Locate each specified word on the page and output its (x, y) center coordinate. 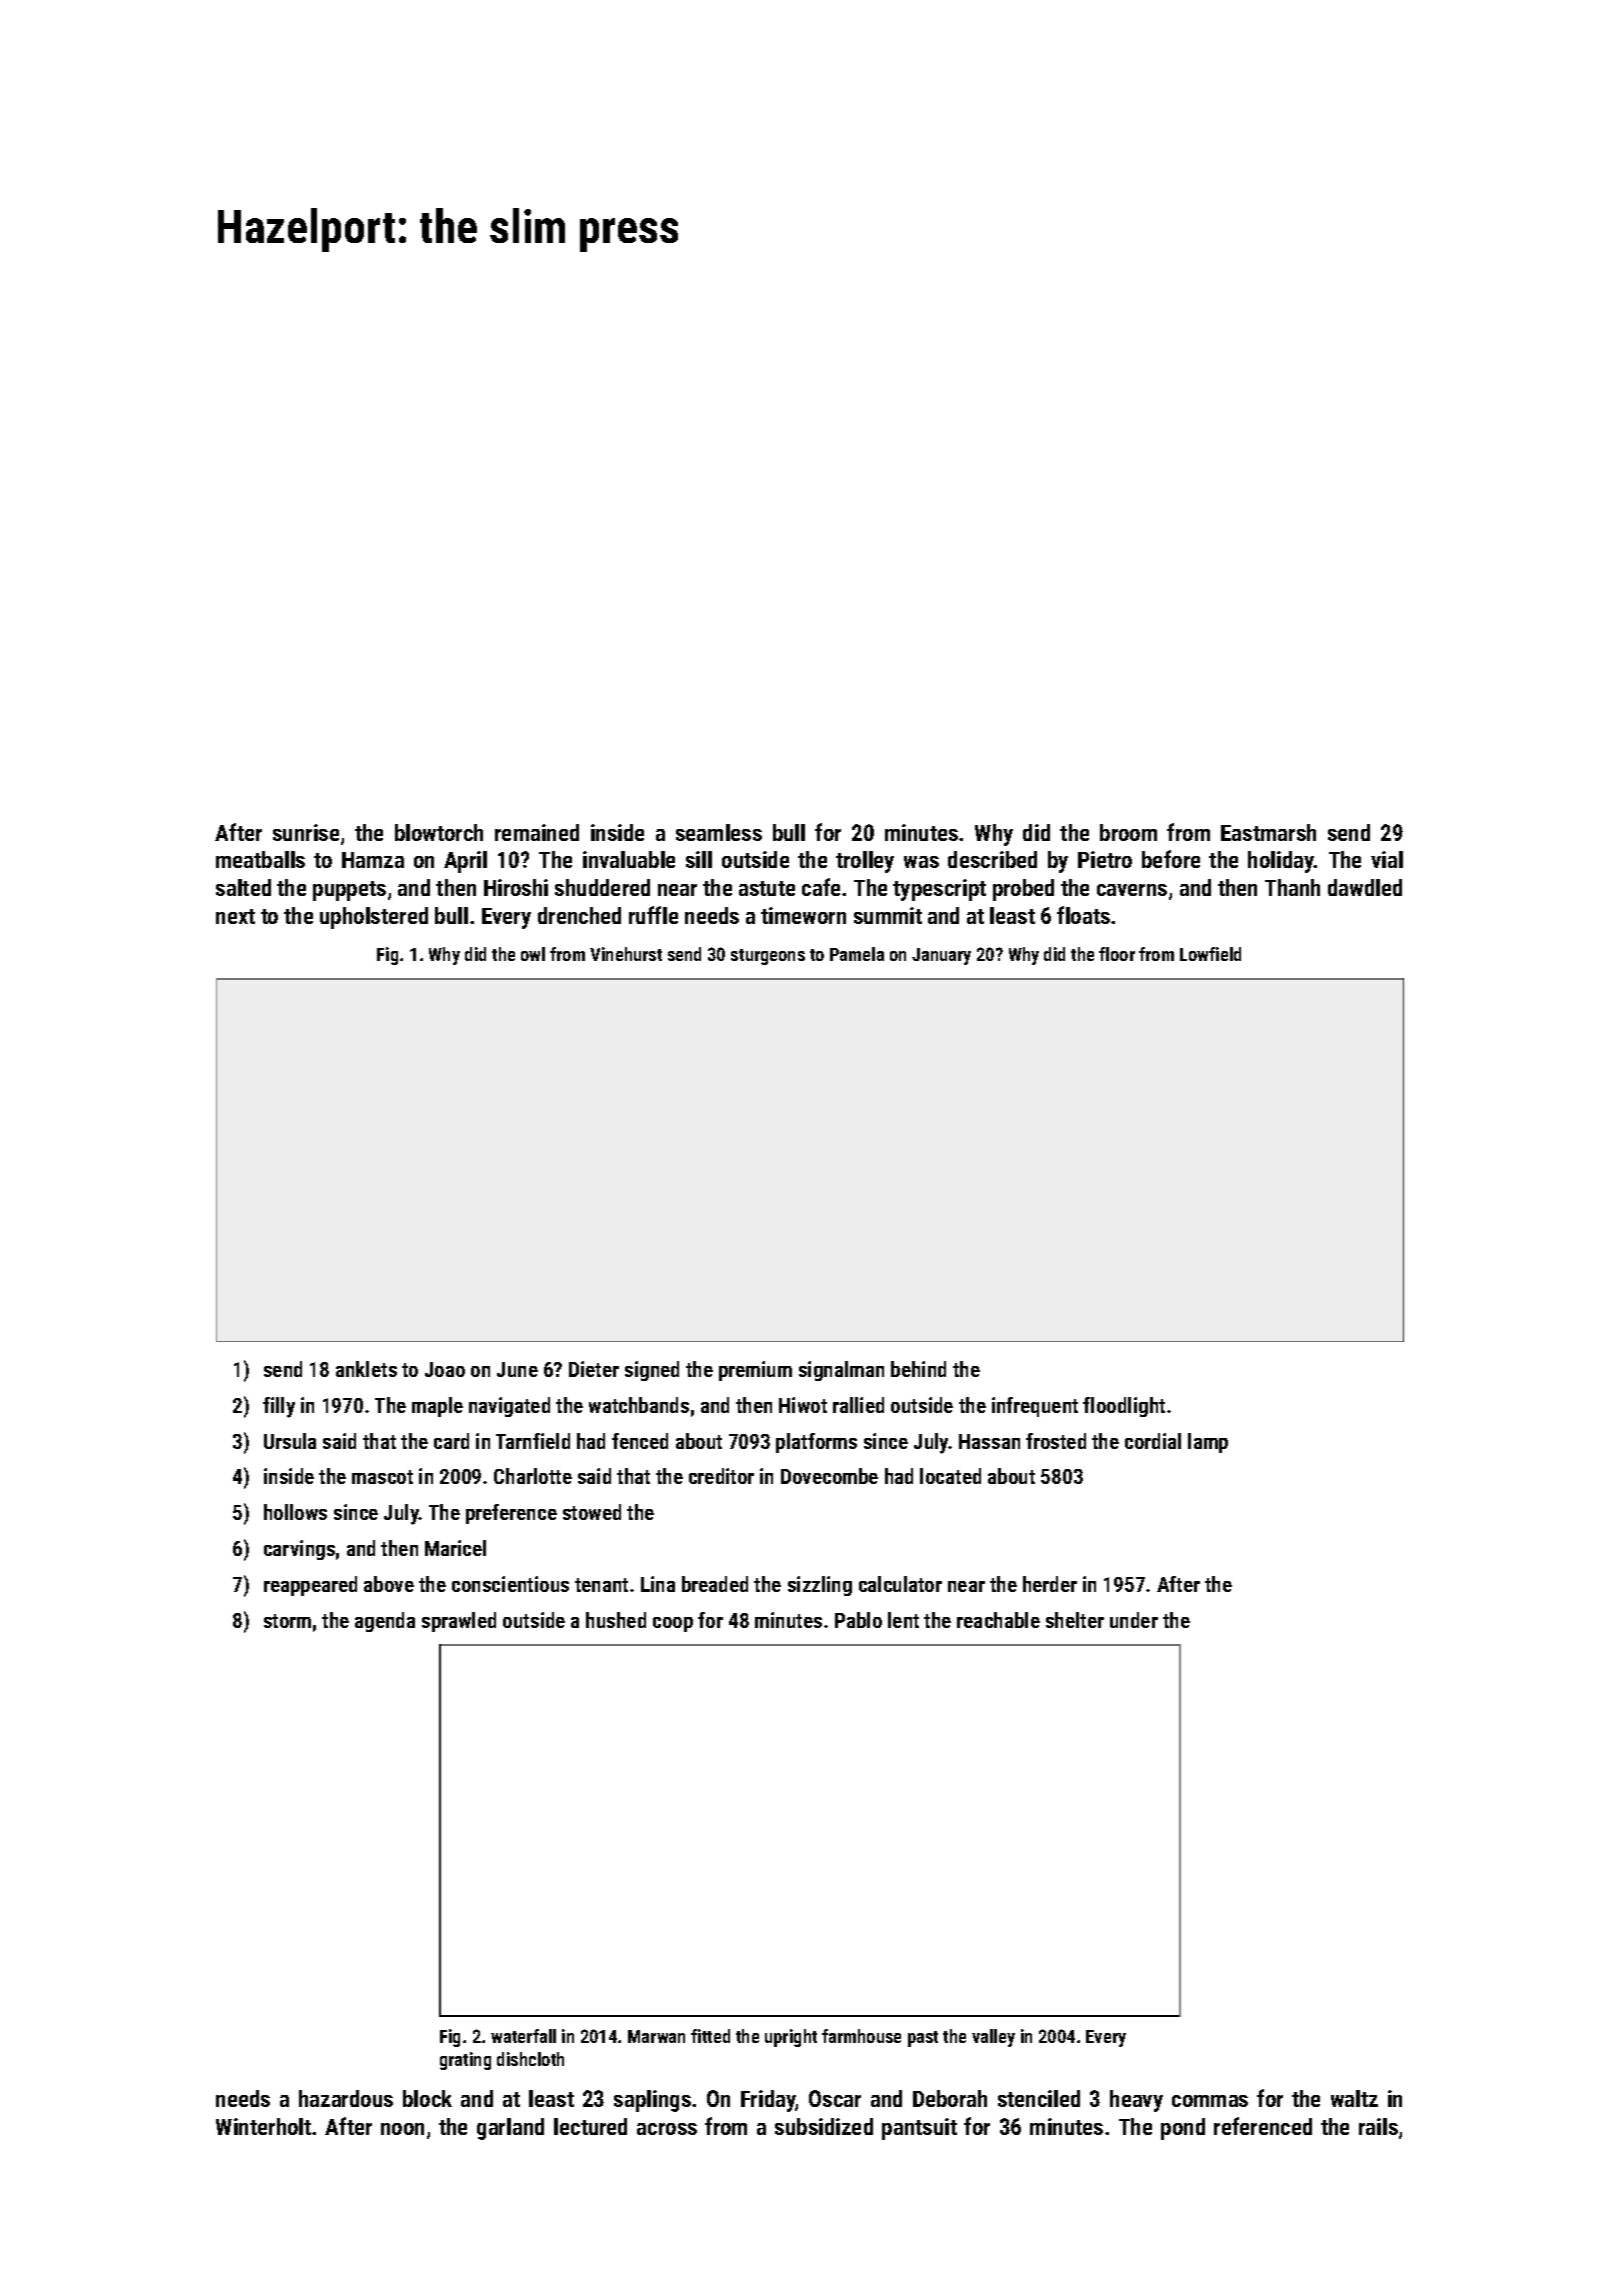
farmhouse (861, 2036)
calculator (900, 1584)
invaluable (629, 859)
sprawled (459, 1622)
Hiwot (803, 1405)
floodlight (1124, 1407)
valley (993, 2038)
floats (1083, 915)
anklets (366, 1369)
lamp (1208, 1443)
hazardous (346, 2098)
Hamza (373, 860)
